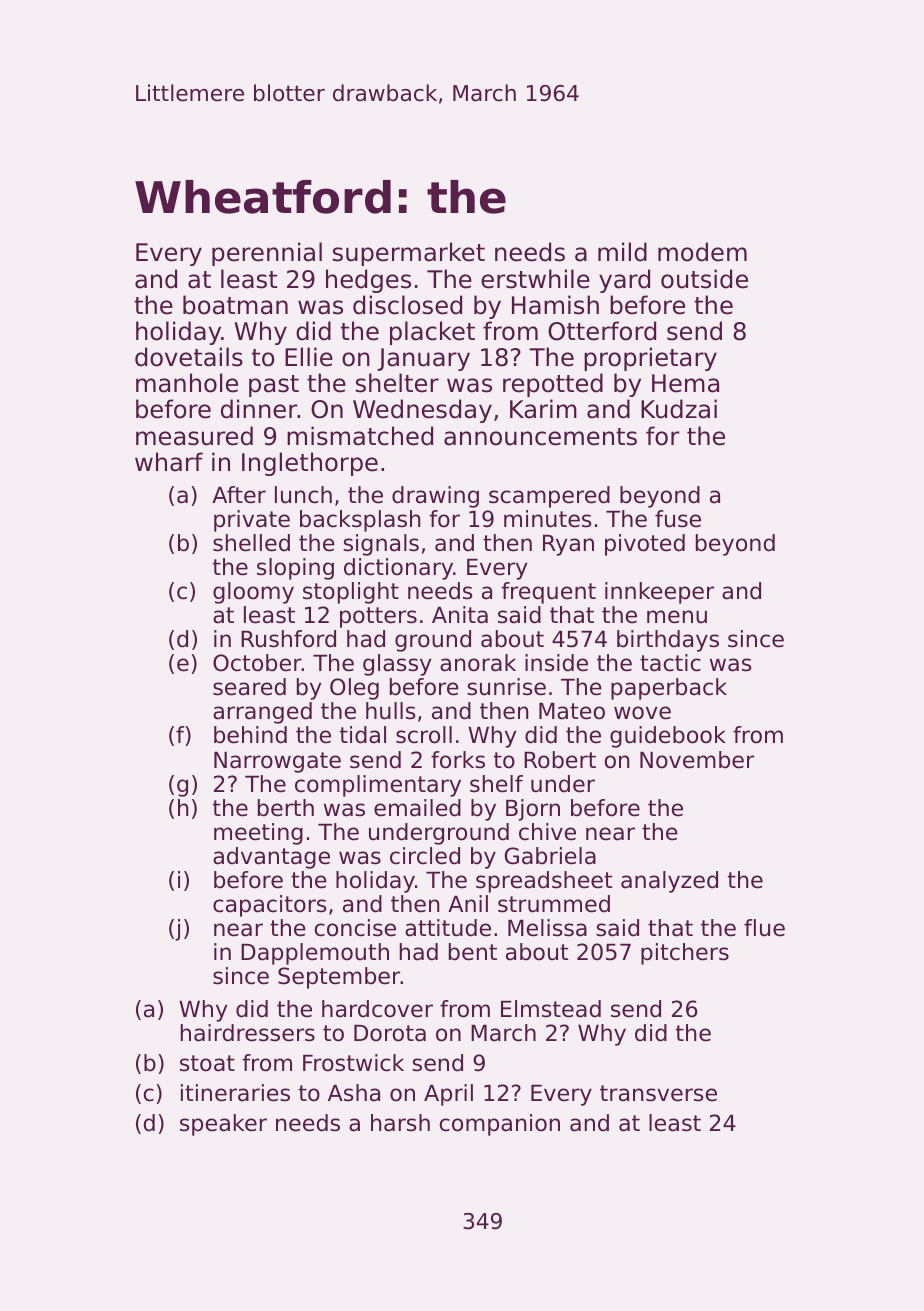 This screenshot has width=924, height=1311. I want to click on October, so click(257, 663).
